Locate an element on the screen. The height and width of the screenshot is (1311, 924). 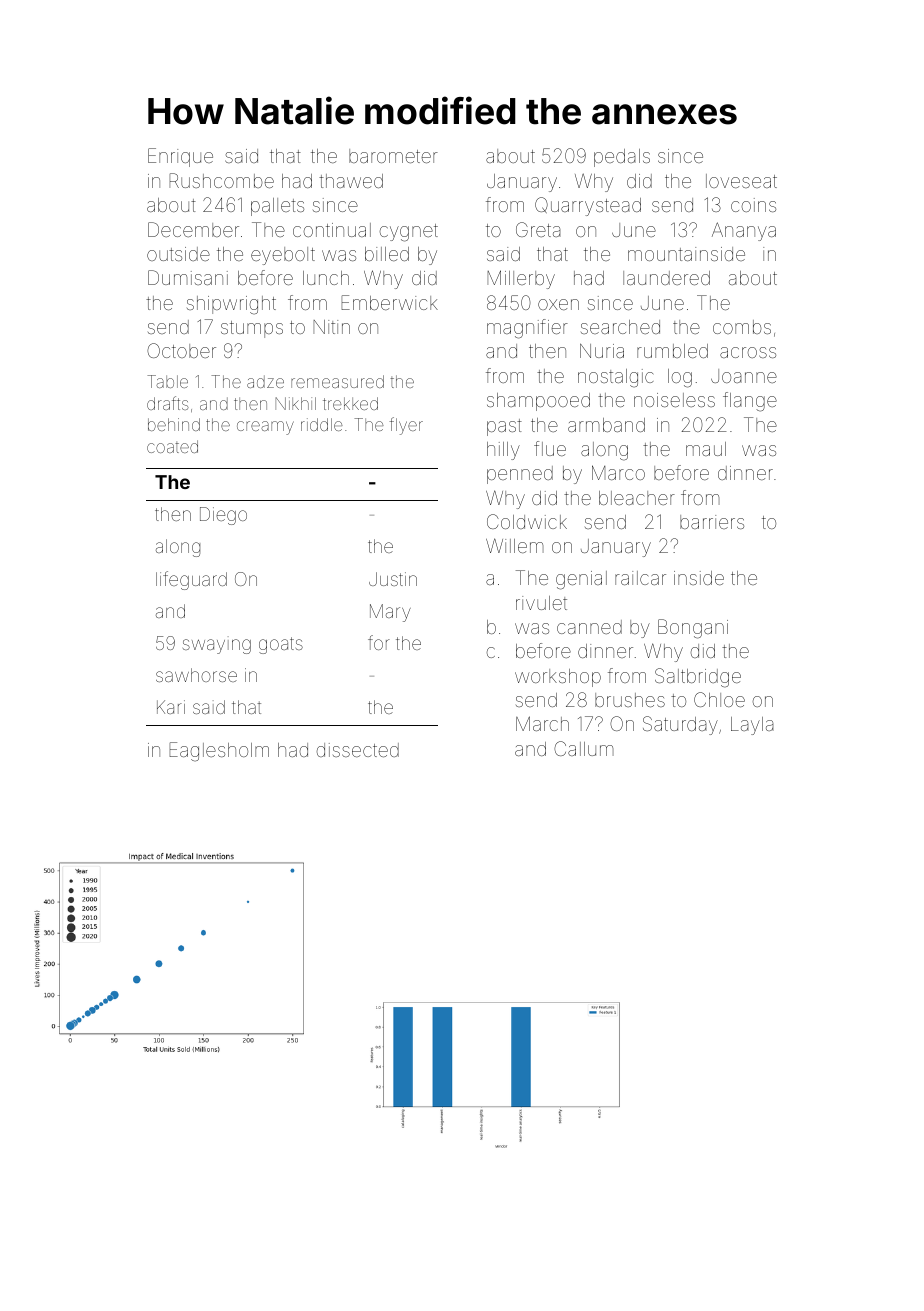
Rushcombe is located at coordinates (221, 180).
